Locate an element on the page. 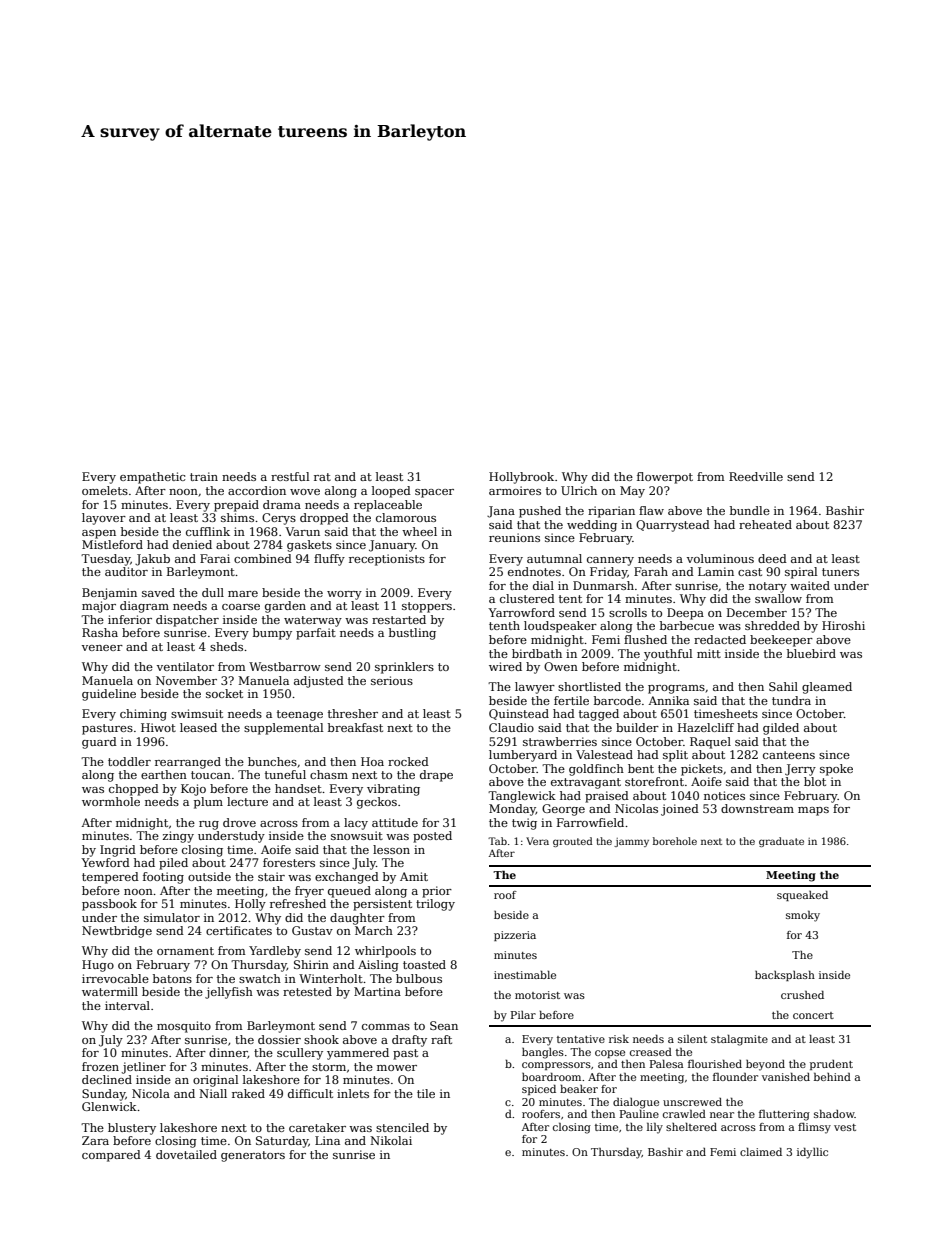 Image resolution: width=952 pixels, height=1233 pixels. Niall is located at coordinates (213, 1093).
